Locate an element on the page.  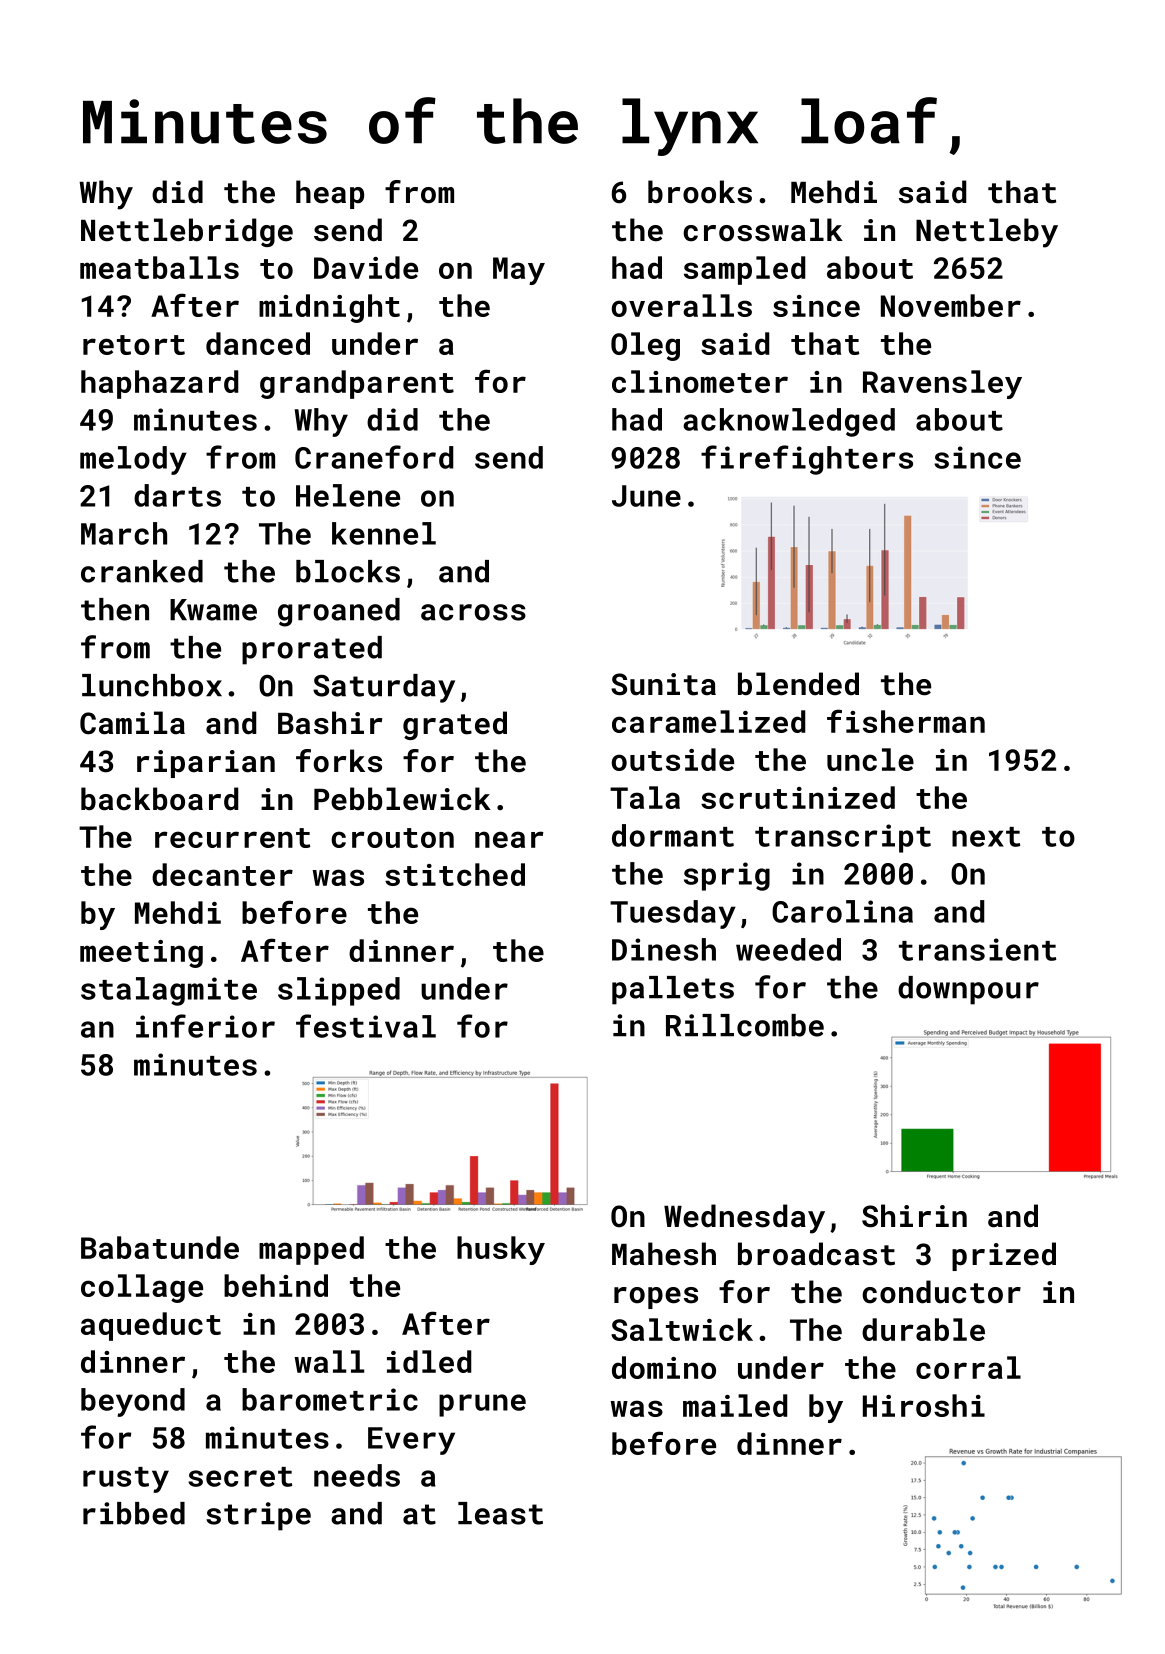
Shirin is located at coordinates (914, 1216).
